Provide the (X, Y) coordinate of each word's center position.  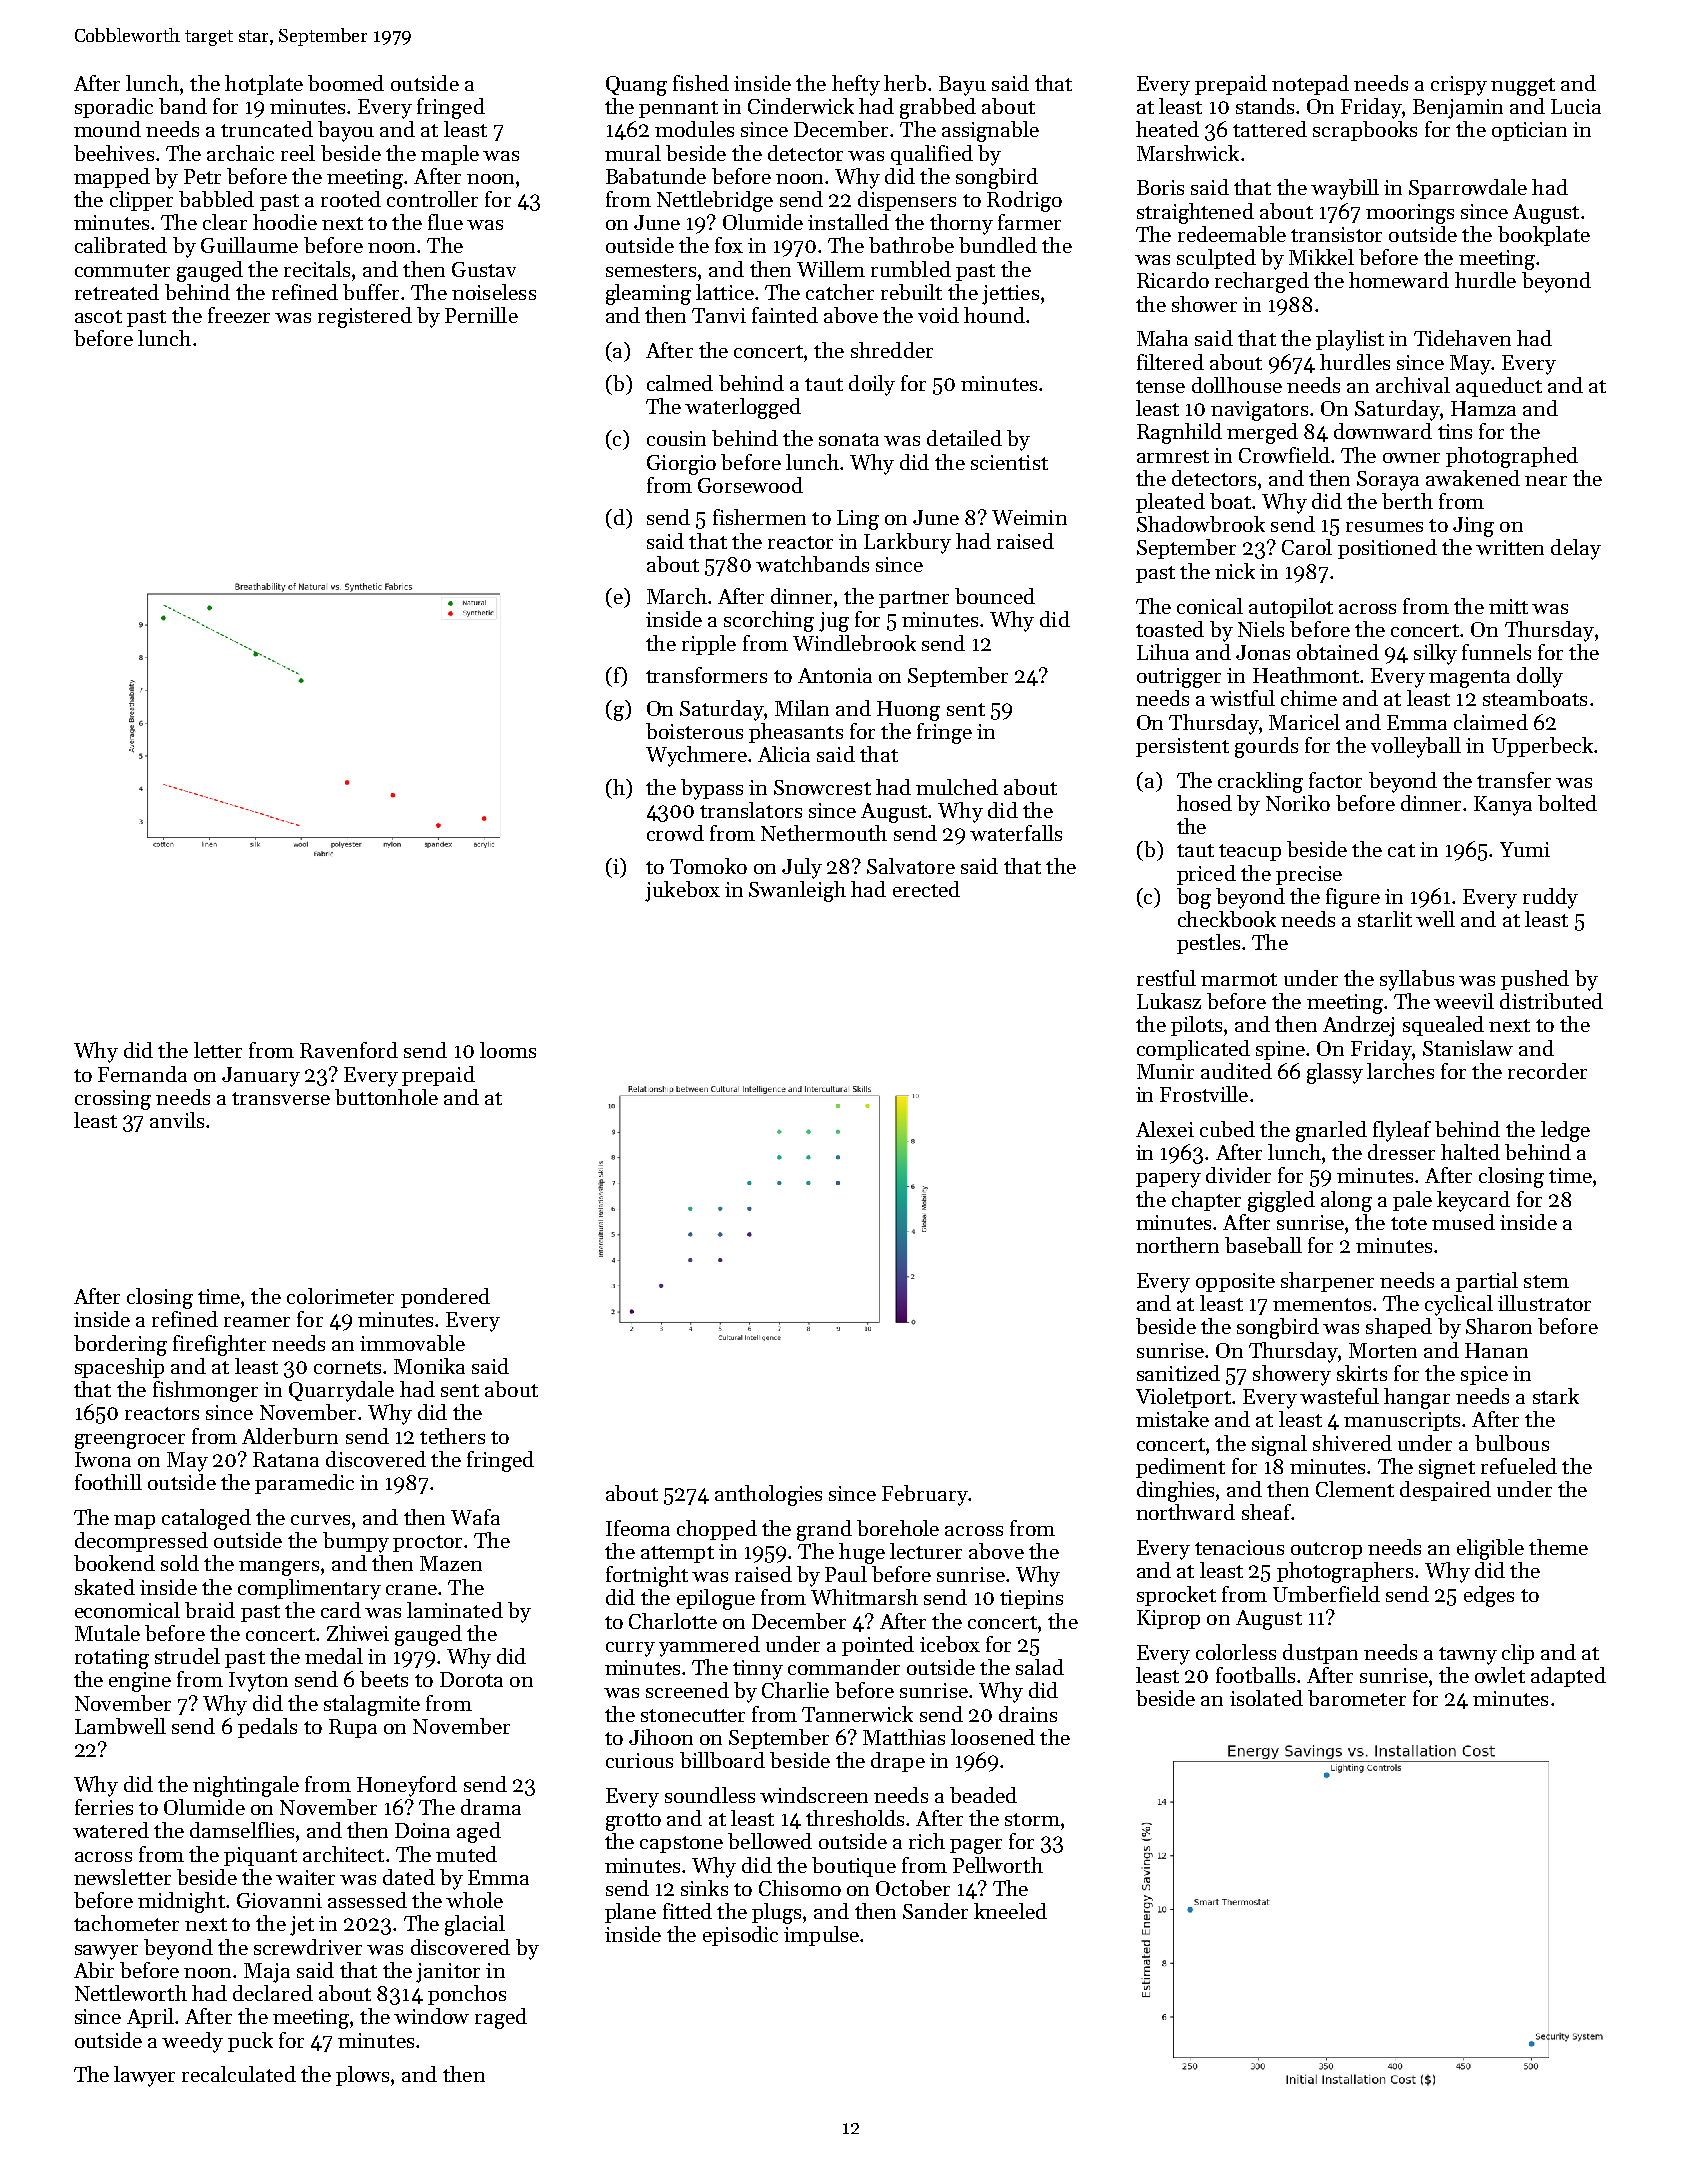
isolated (1266, 1698)
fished (701, 83)
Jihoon (661, 1737)
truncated (267, 129)
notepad (1310, 85)
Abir (94, 1970)
